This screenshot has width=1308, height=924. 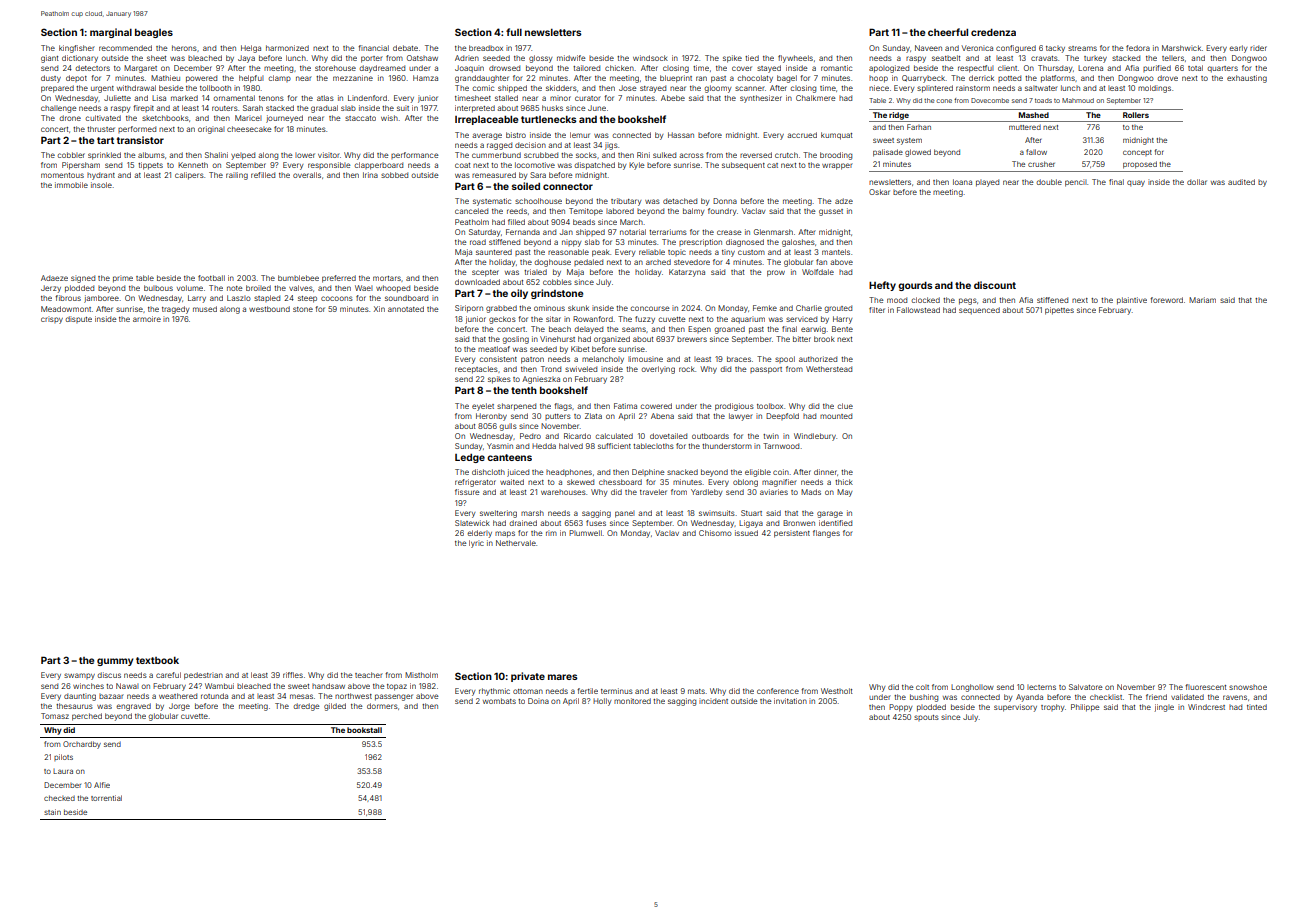 I want to click on overalls, so click(x=307, y=175).
